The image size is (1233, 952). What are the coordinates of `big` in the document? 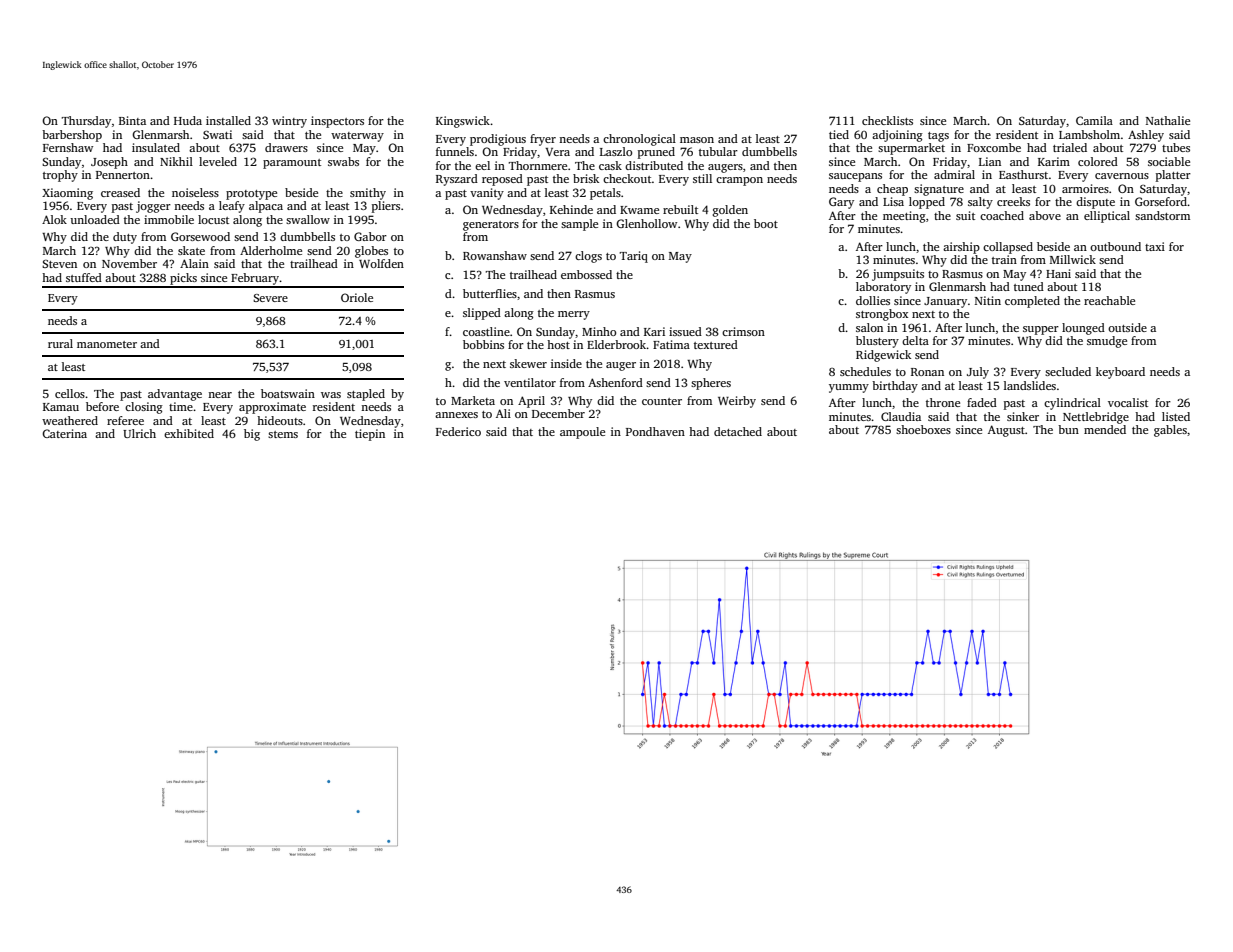 It's located at (252, 435).
